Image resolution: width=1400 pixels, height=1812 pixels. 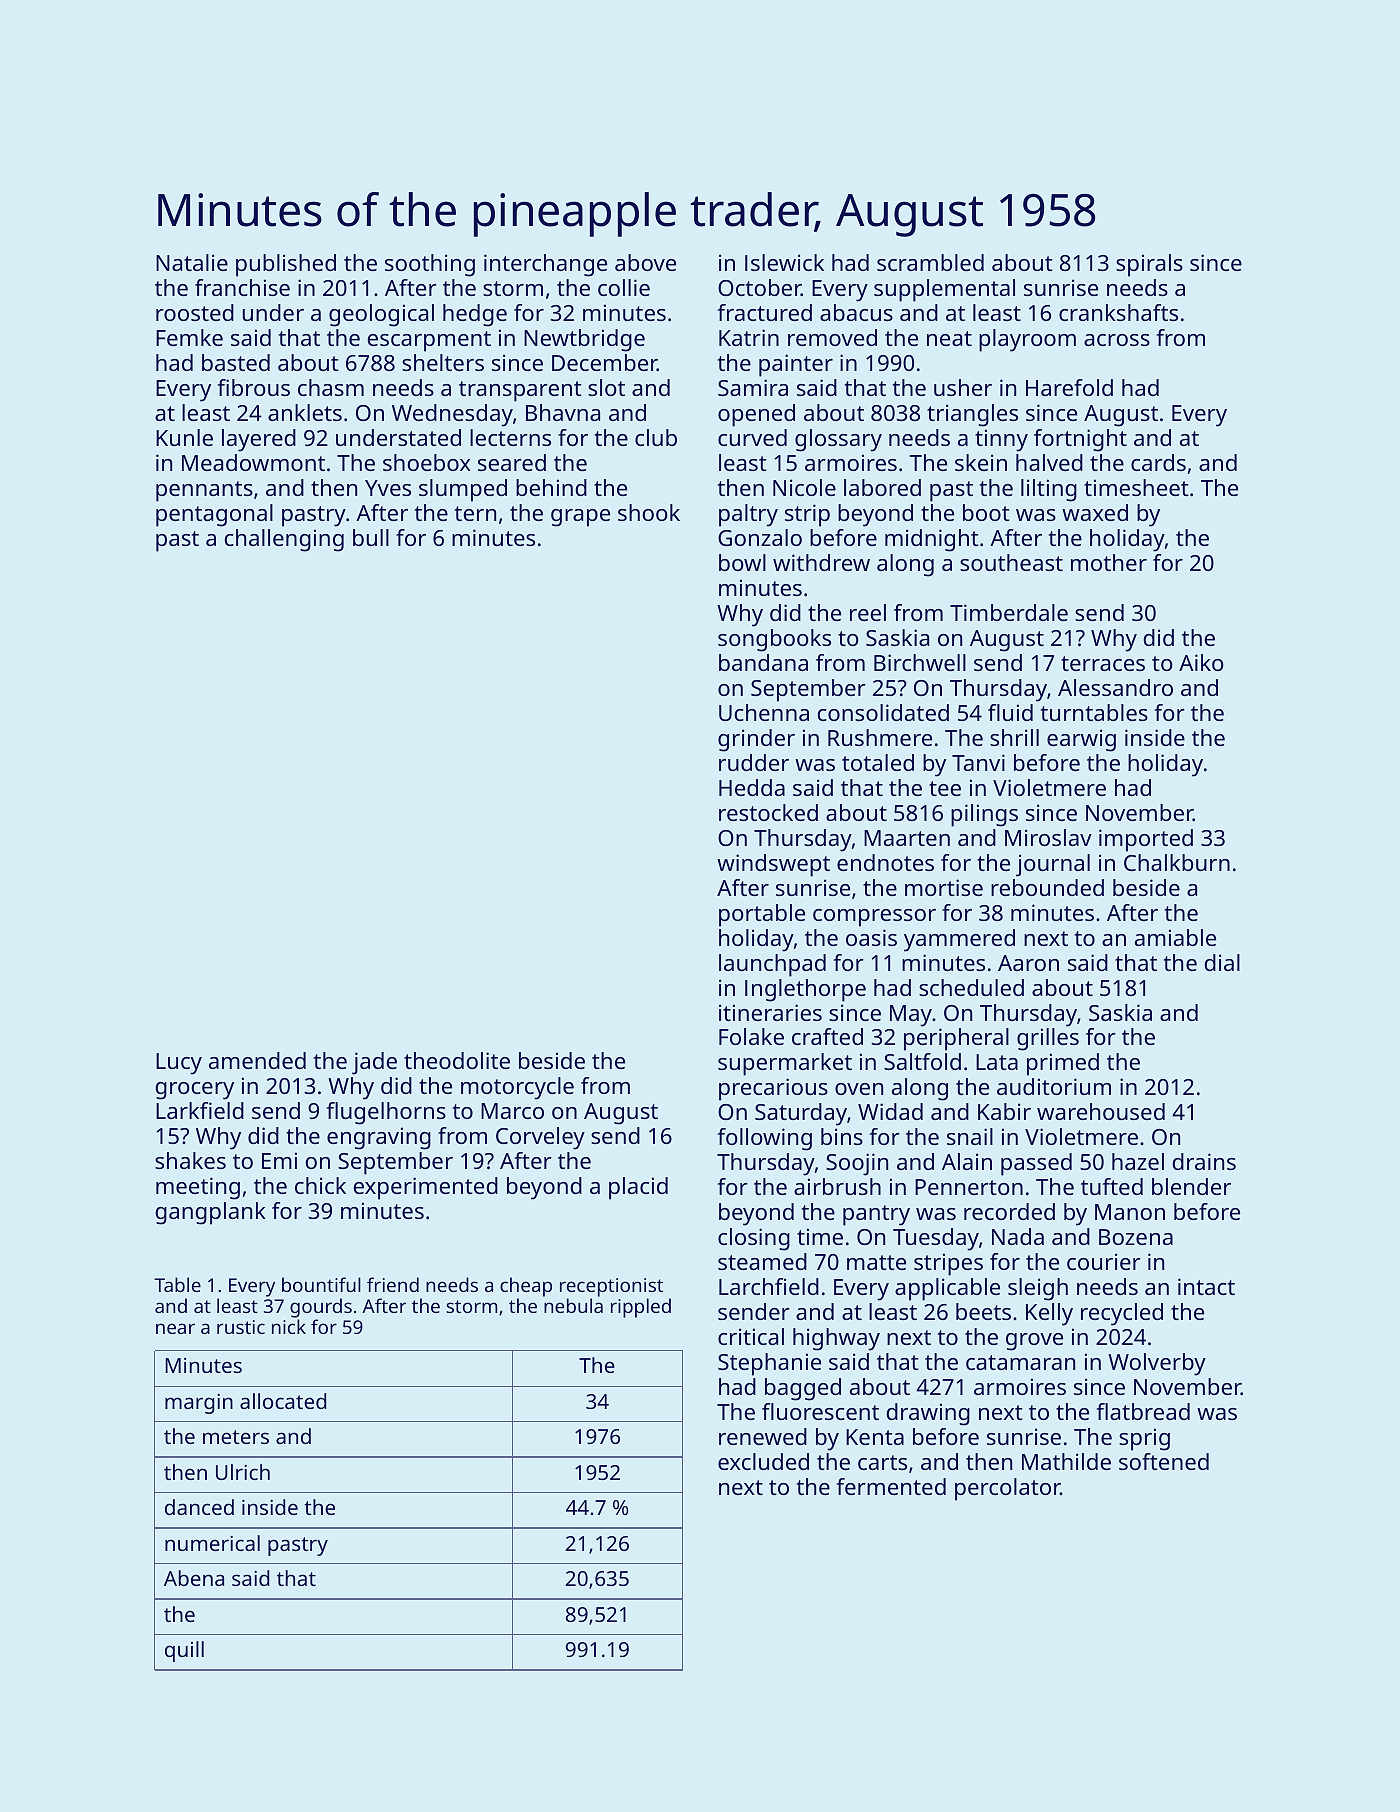 I want to click on Kunle, so click(x=184, y=437).
